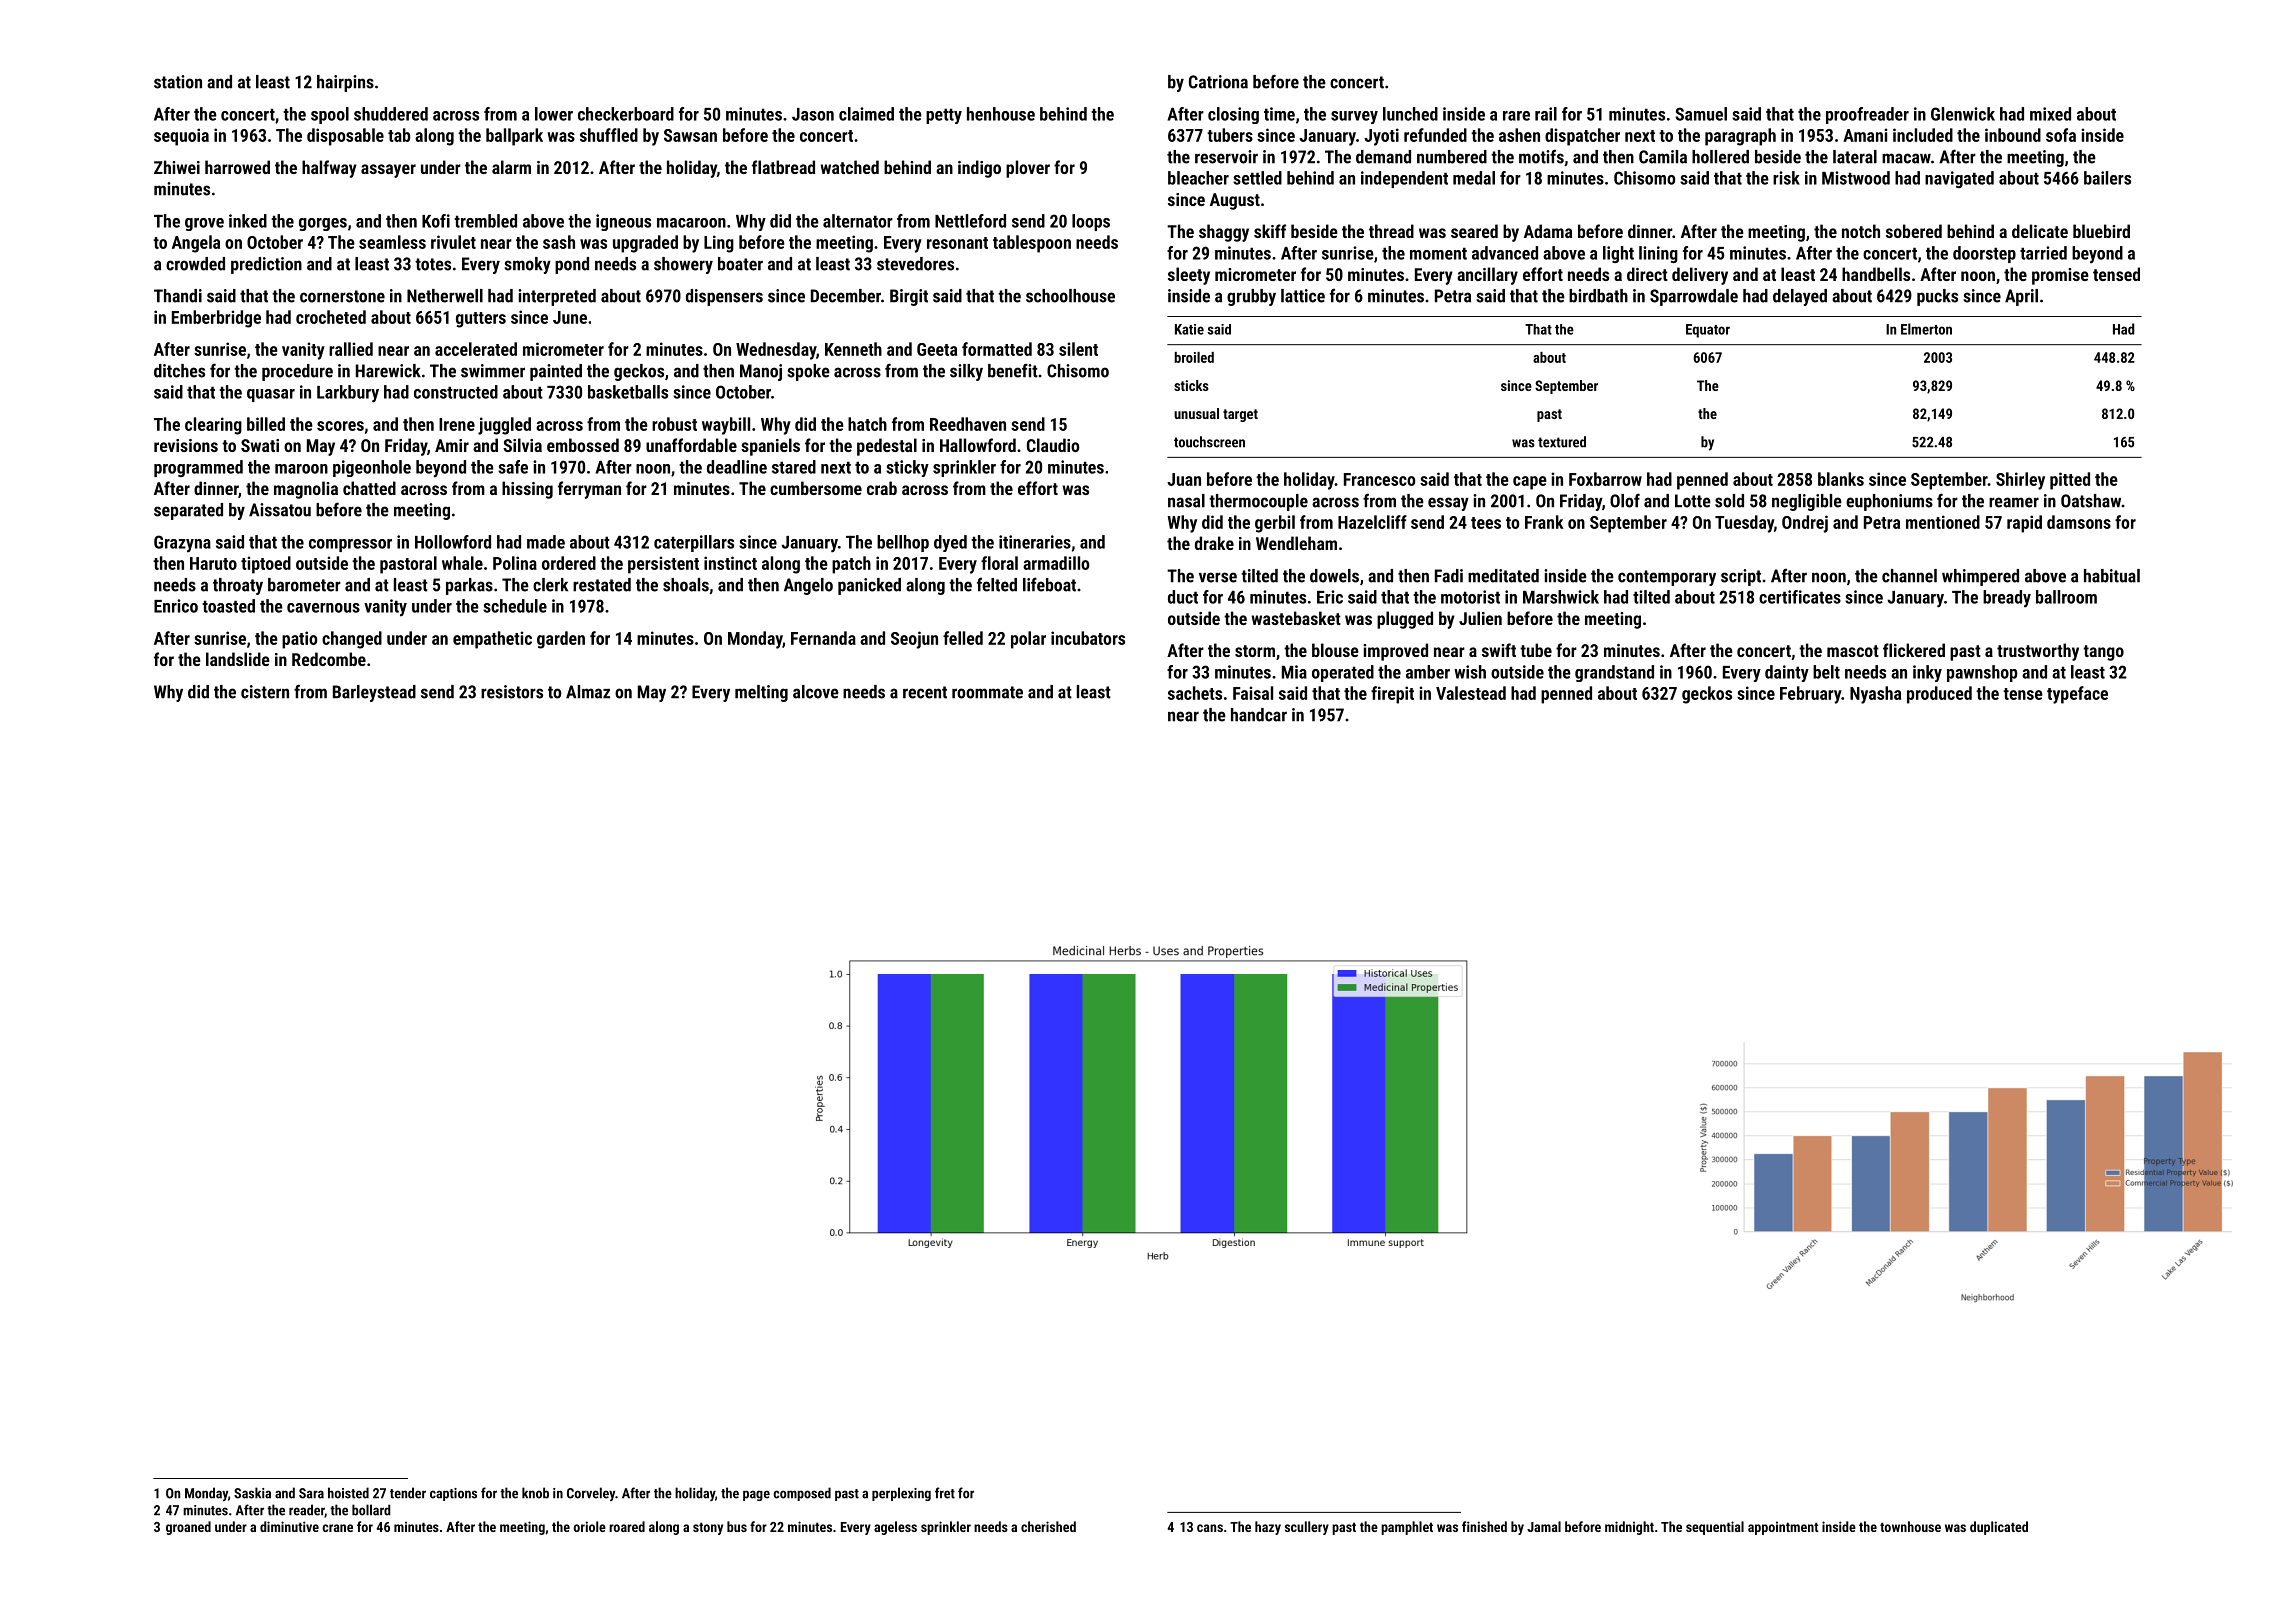 The width and height of the image is (2295, 1623). What do you see at coordinates (2060, 276) in the image?
I see `promise` at bounding box center [2060, 276].
